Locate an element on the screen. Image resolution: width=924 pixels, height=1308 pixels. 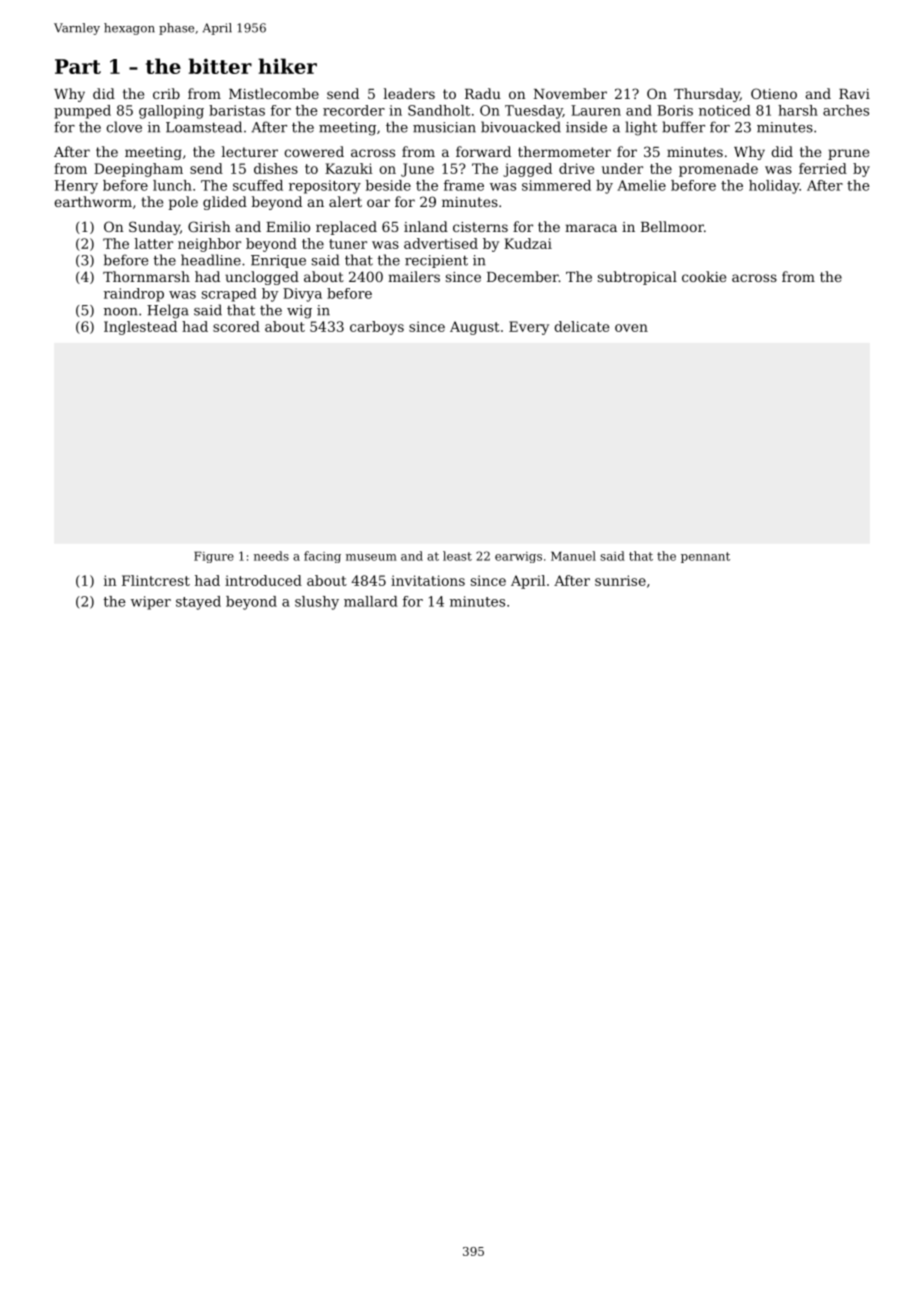
Sandholt is located at coordinates (439, 110).
